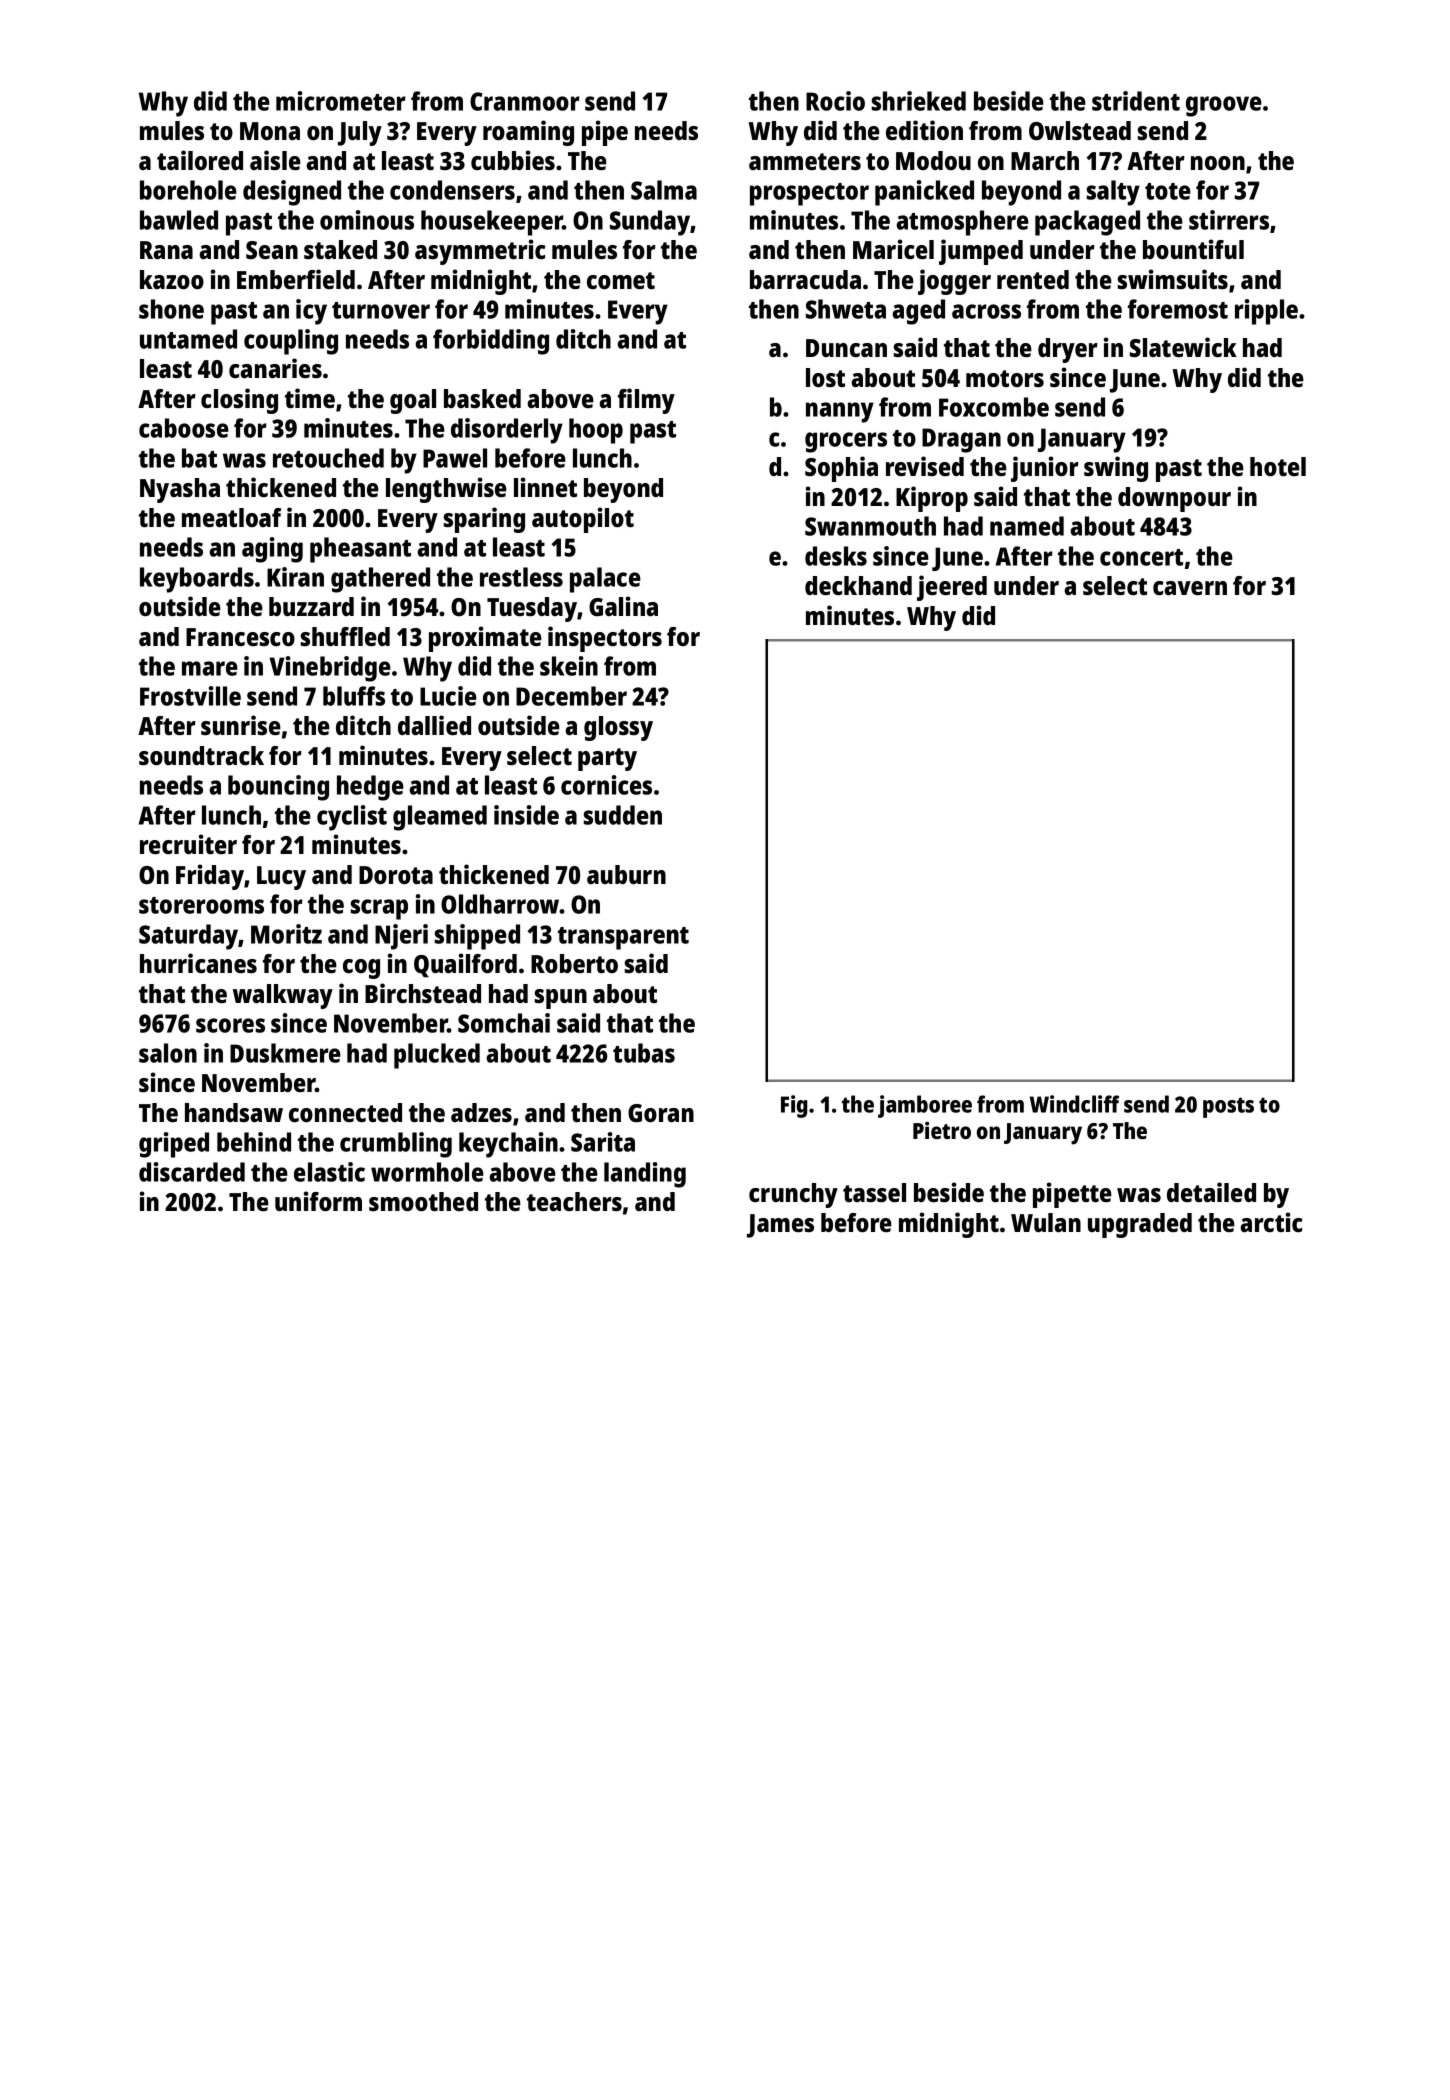 The height and width of the image is (2100, 1450). Describe the element at coordinates (423, 1201) in the image. I see `smoothed` at that location.
